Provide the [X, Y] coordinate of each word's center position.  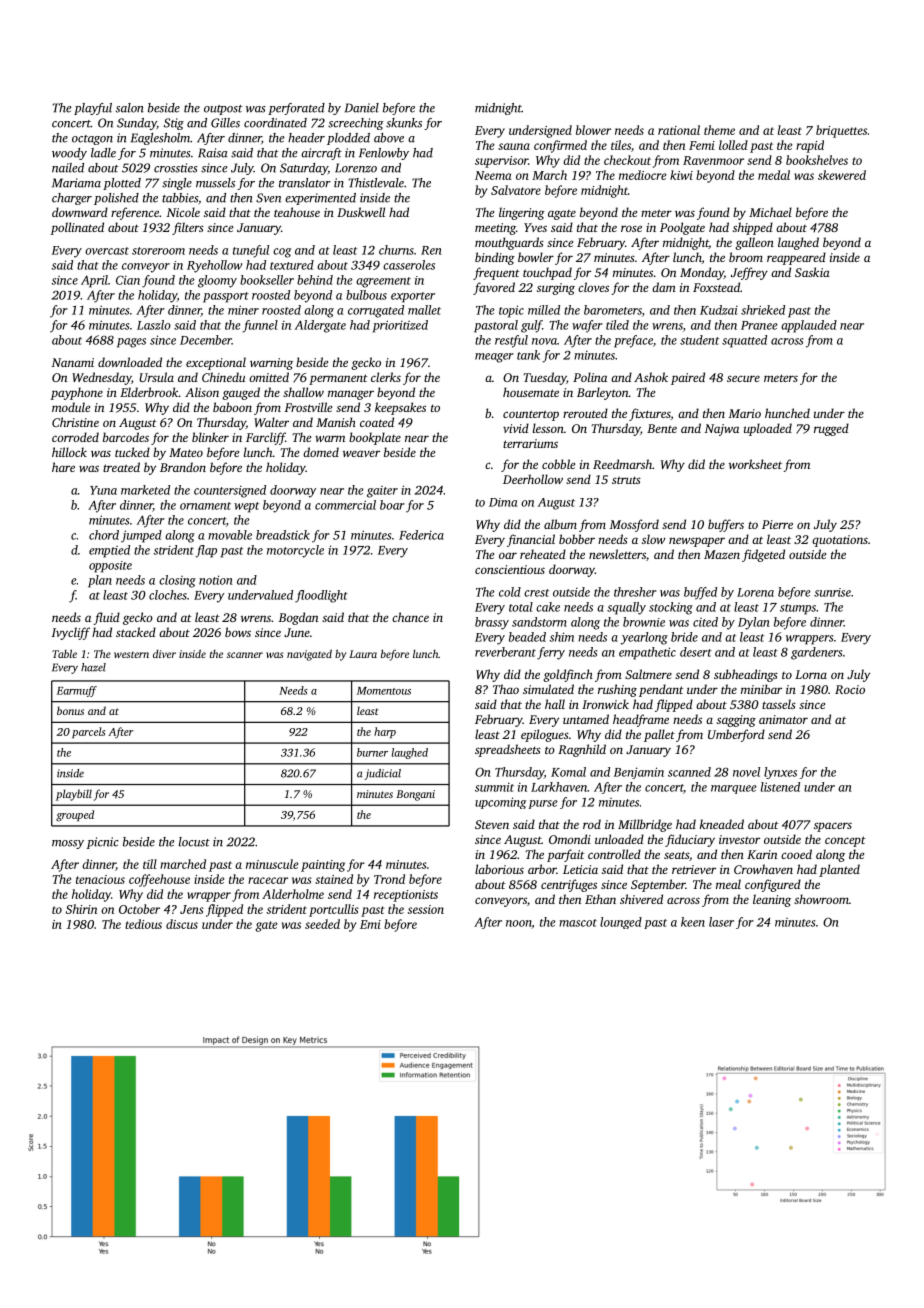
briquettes [841, 131]
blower [593, 130]
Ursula [156, 377]
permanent [338, 379]
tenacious [100, 879]
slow [653, 539]
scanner [245, 655]
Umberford [736, 735]
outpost [223, 110]
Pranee [759, 325]
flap [206, 551]
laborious [499, 869]
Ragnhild [582, 750]
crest [536, 593]
